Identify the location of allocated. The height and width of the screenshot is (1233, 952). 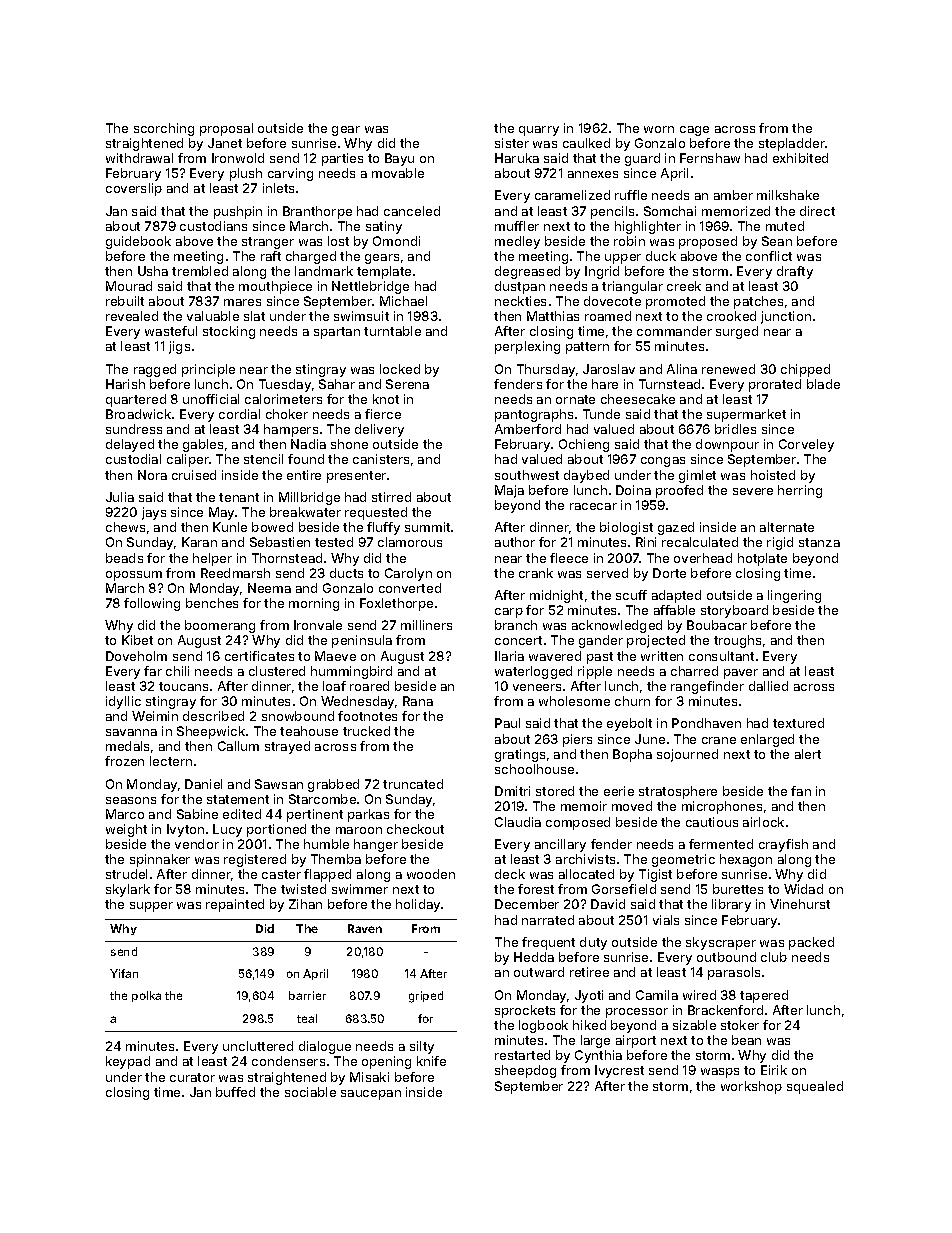
(586, 874).
